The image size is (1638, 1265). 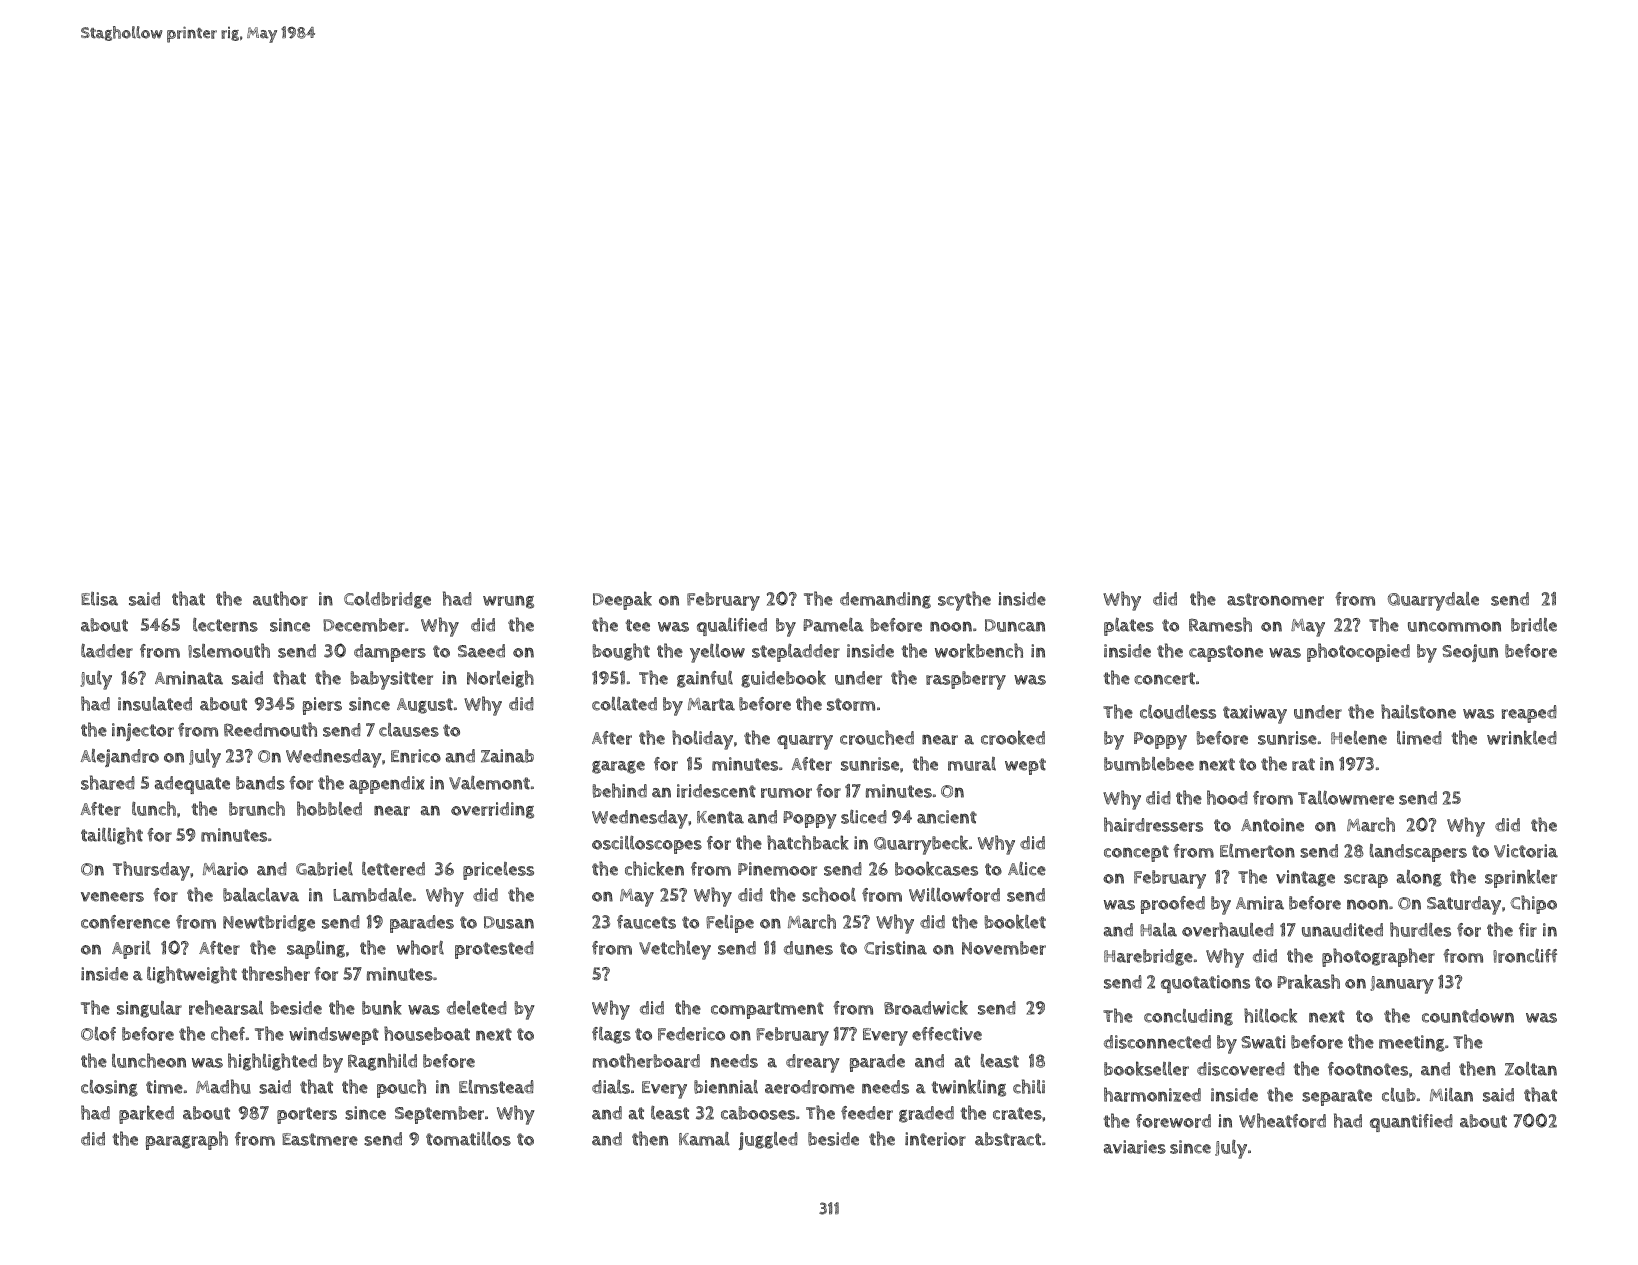 I want to click on hurdles, so click(x=1420, y=929).
